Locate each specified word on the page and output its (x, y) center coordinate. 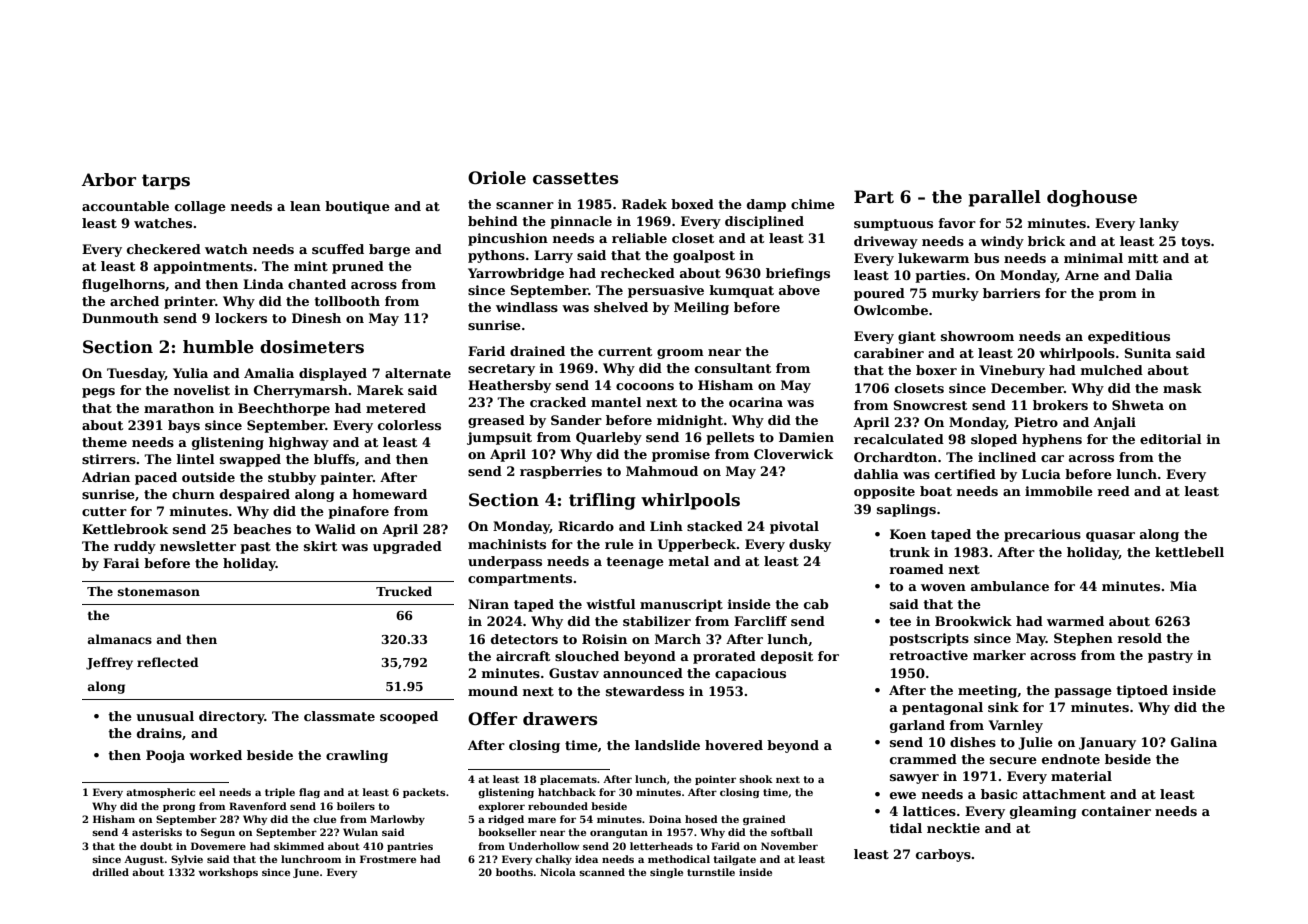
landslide (667, 745)
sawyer (914, 779)
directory (231, 717)
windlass (527, 307)
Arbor (109, 180)
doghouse (1092, 198)
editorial (1171, 439)
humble (218, 347)
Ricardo (586, 526)
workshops (228, 873)
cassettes (575, 178)
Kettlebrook (125, 529)
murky (955, 294)
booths (514, 872)
